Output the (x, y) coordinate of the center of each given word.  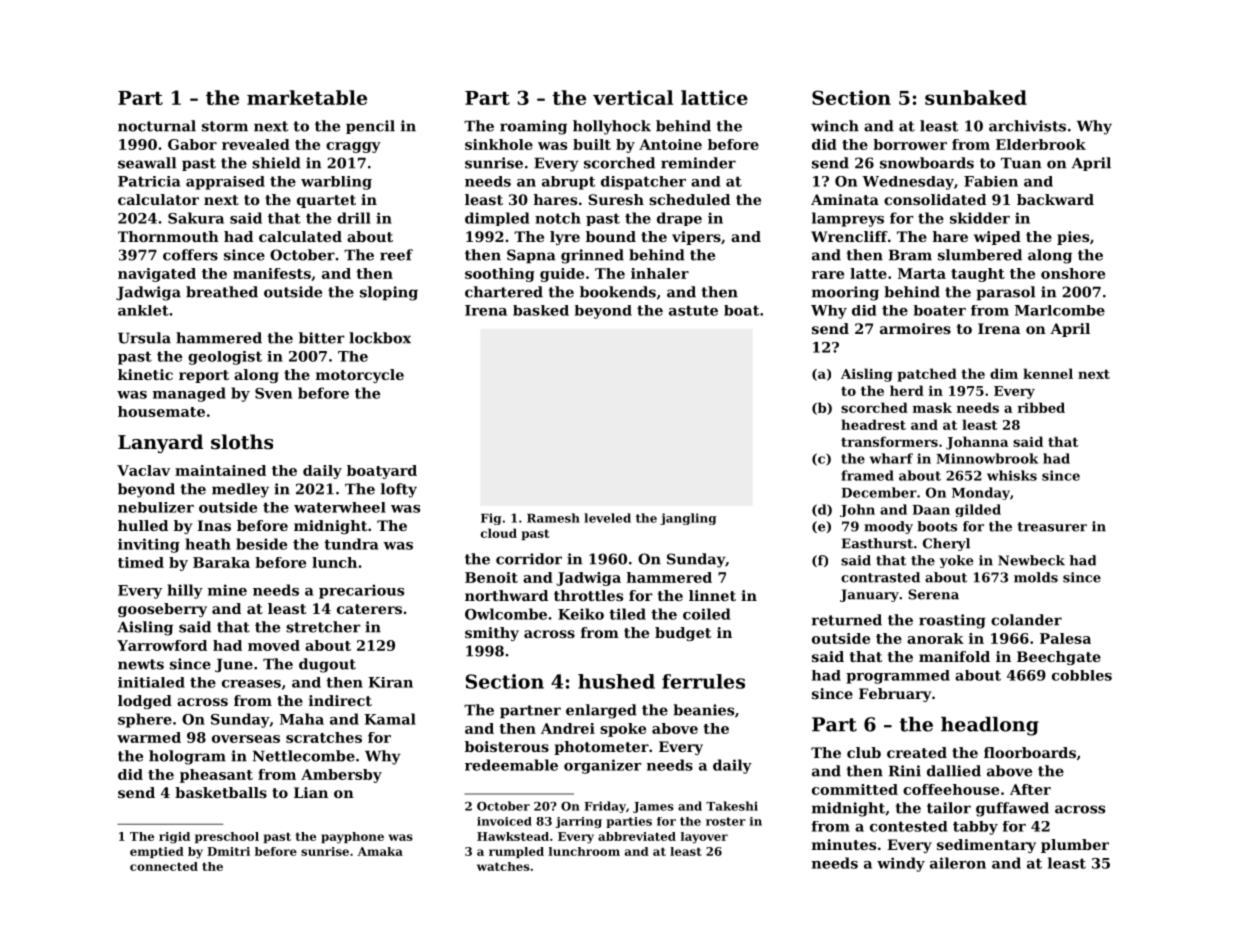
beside (261, 544)
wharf (891, 458)
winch (835, 126)
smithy (492, 634)
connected (164, 866)
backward (1055, 199)
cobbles (1082, 675)
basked (541, 310)
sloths (242, 442)
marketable (307, 97)
